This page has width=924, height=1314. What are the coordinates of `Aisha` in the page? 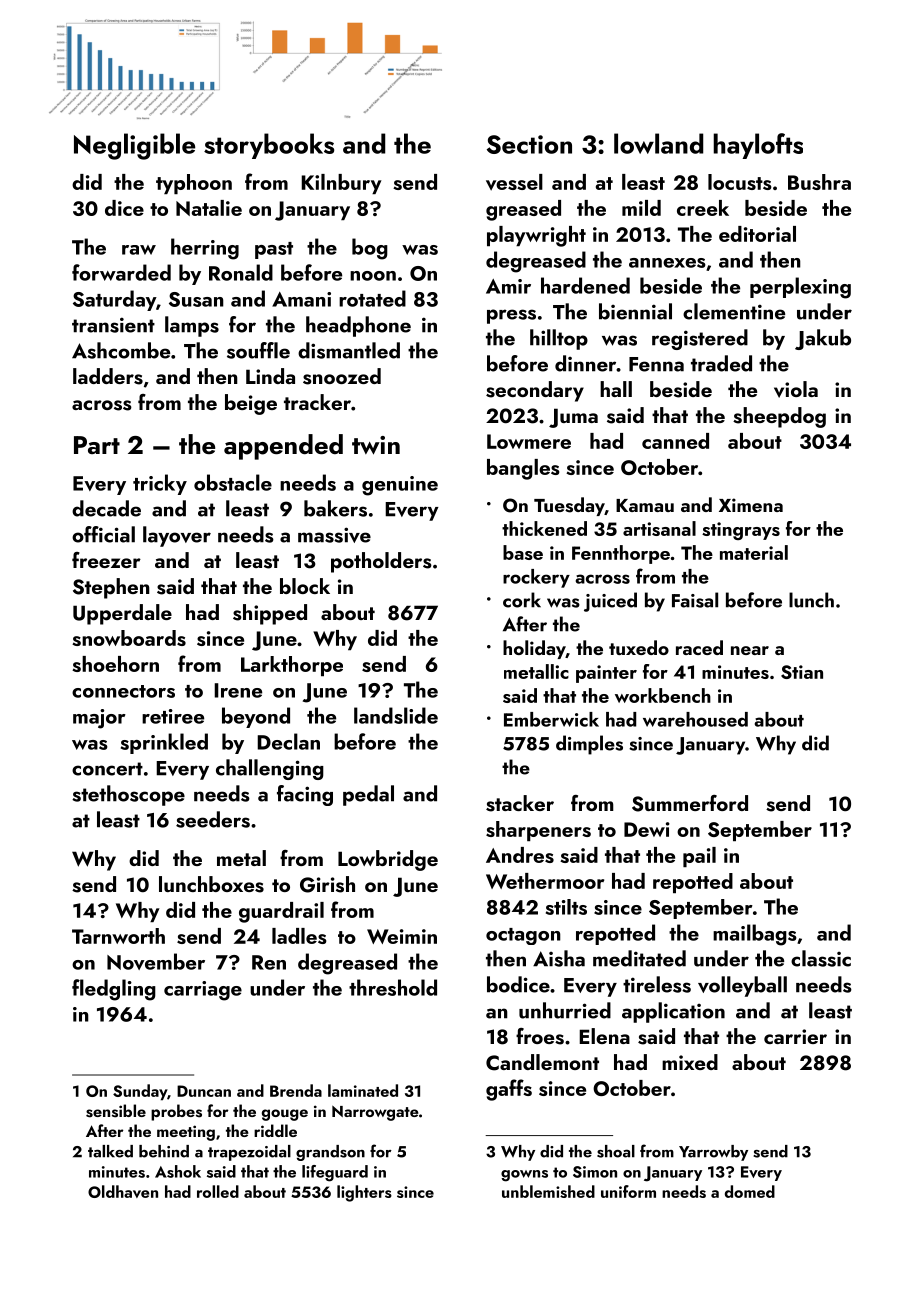 It's located at (559, 958).
